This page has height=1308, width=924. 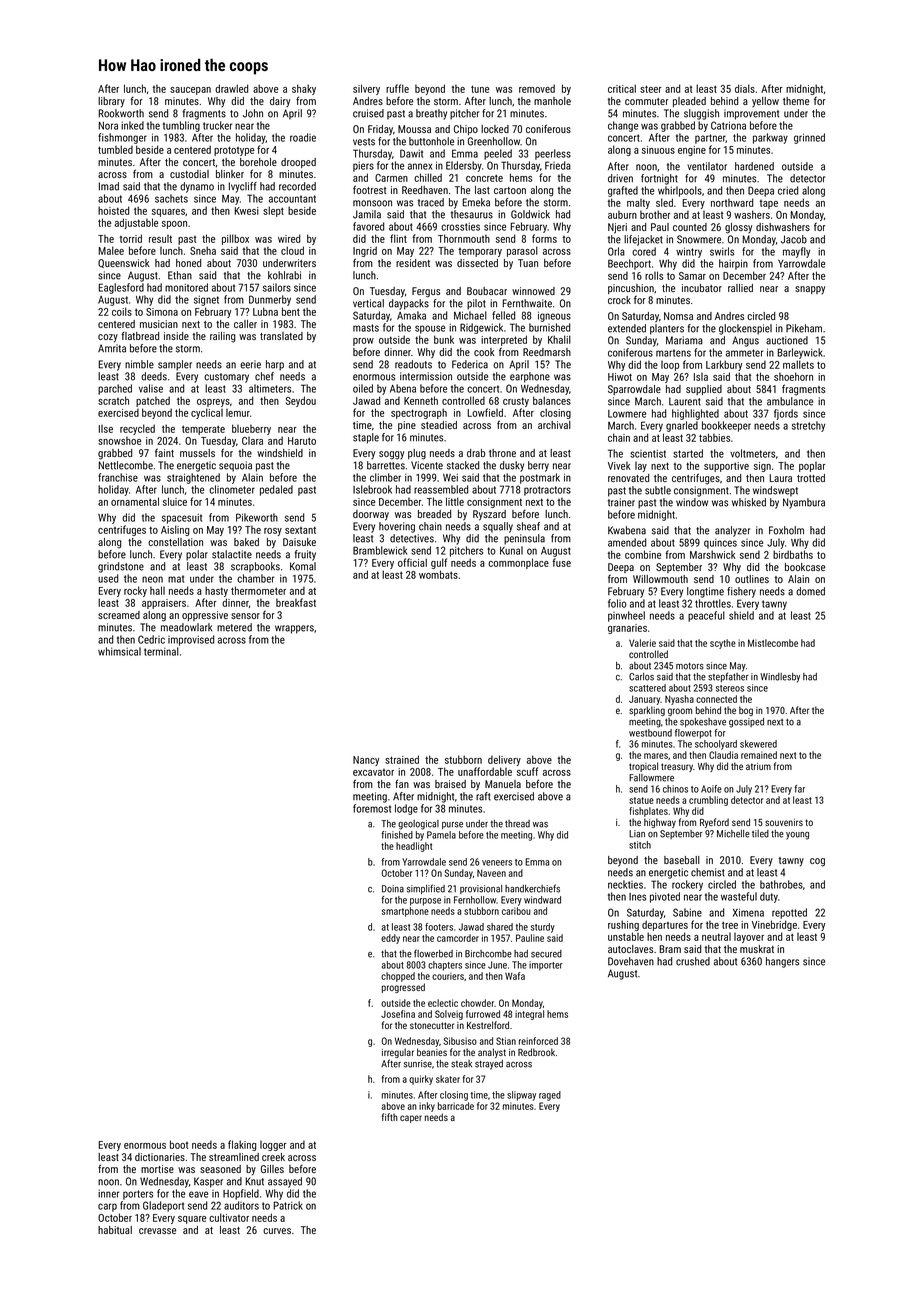 I want to click on Valerie, so click(x=642, y=643).
